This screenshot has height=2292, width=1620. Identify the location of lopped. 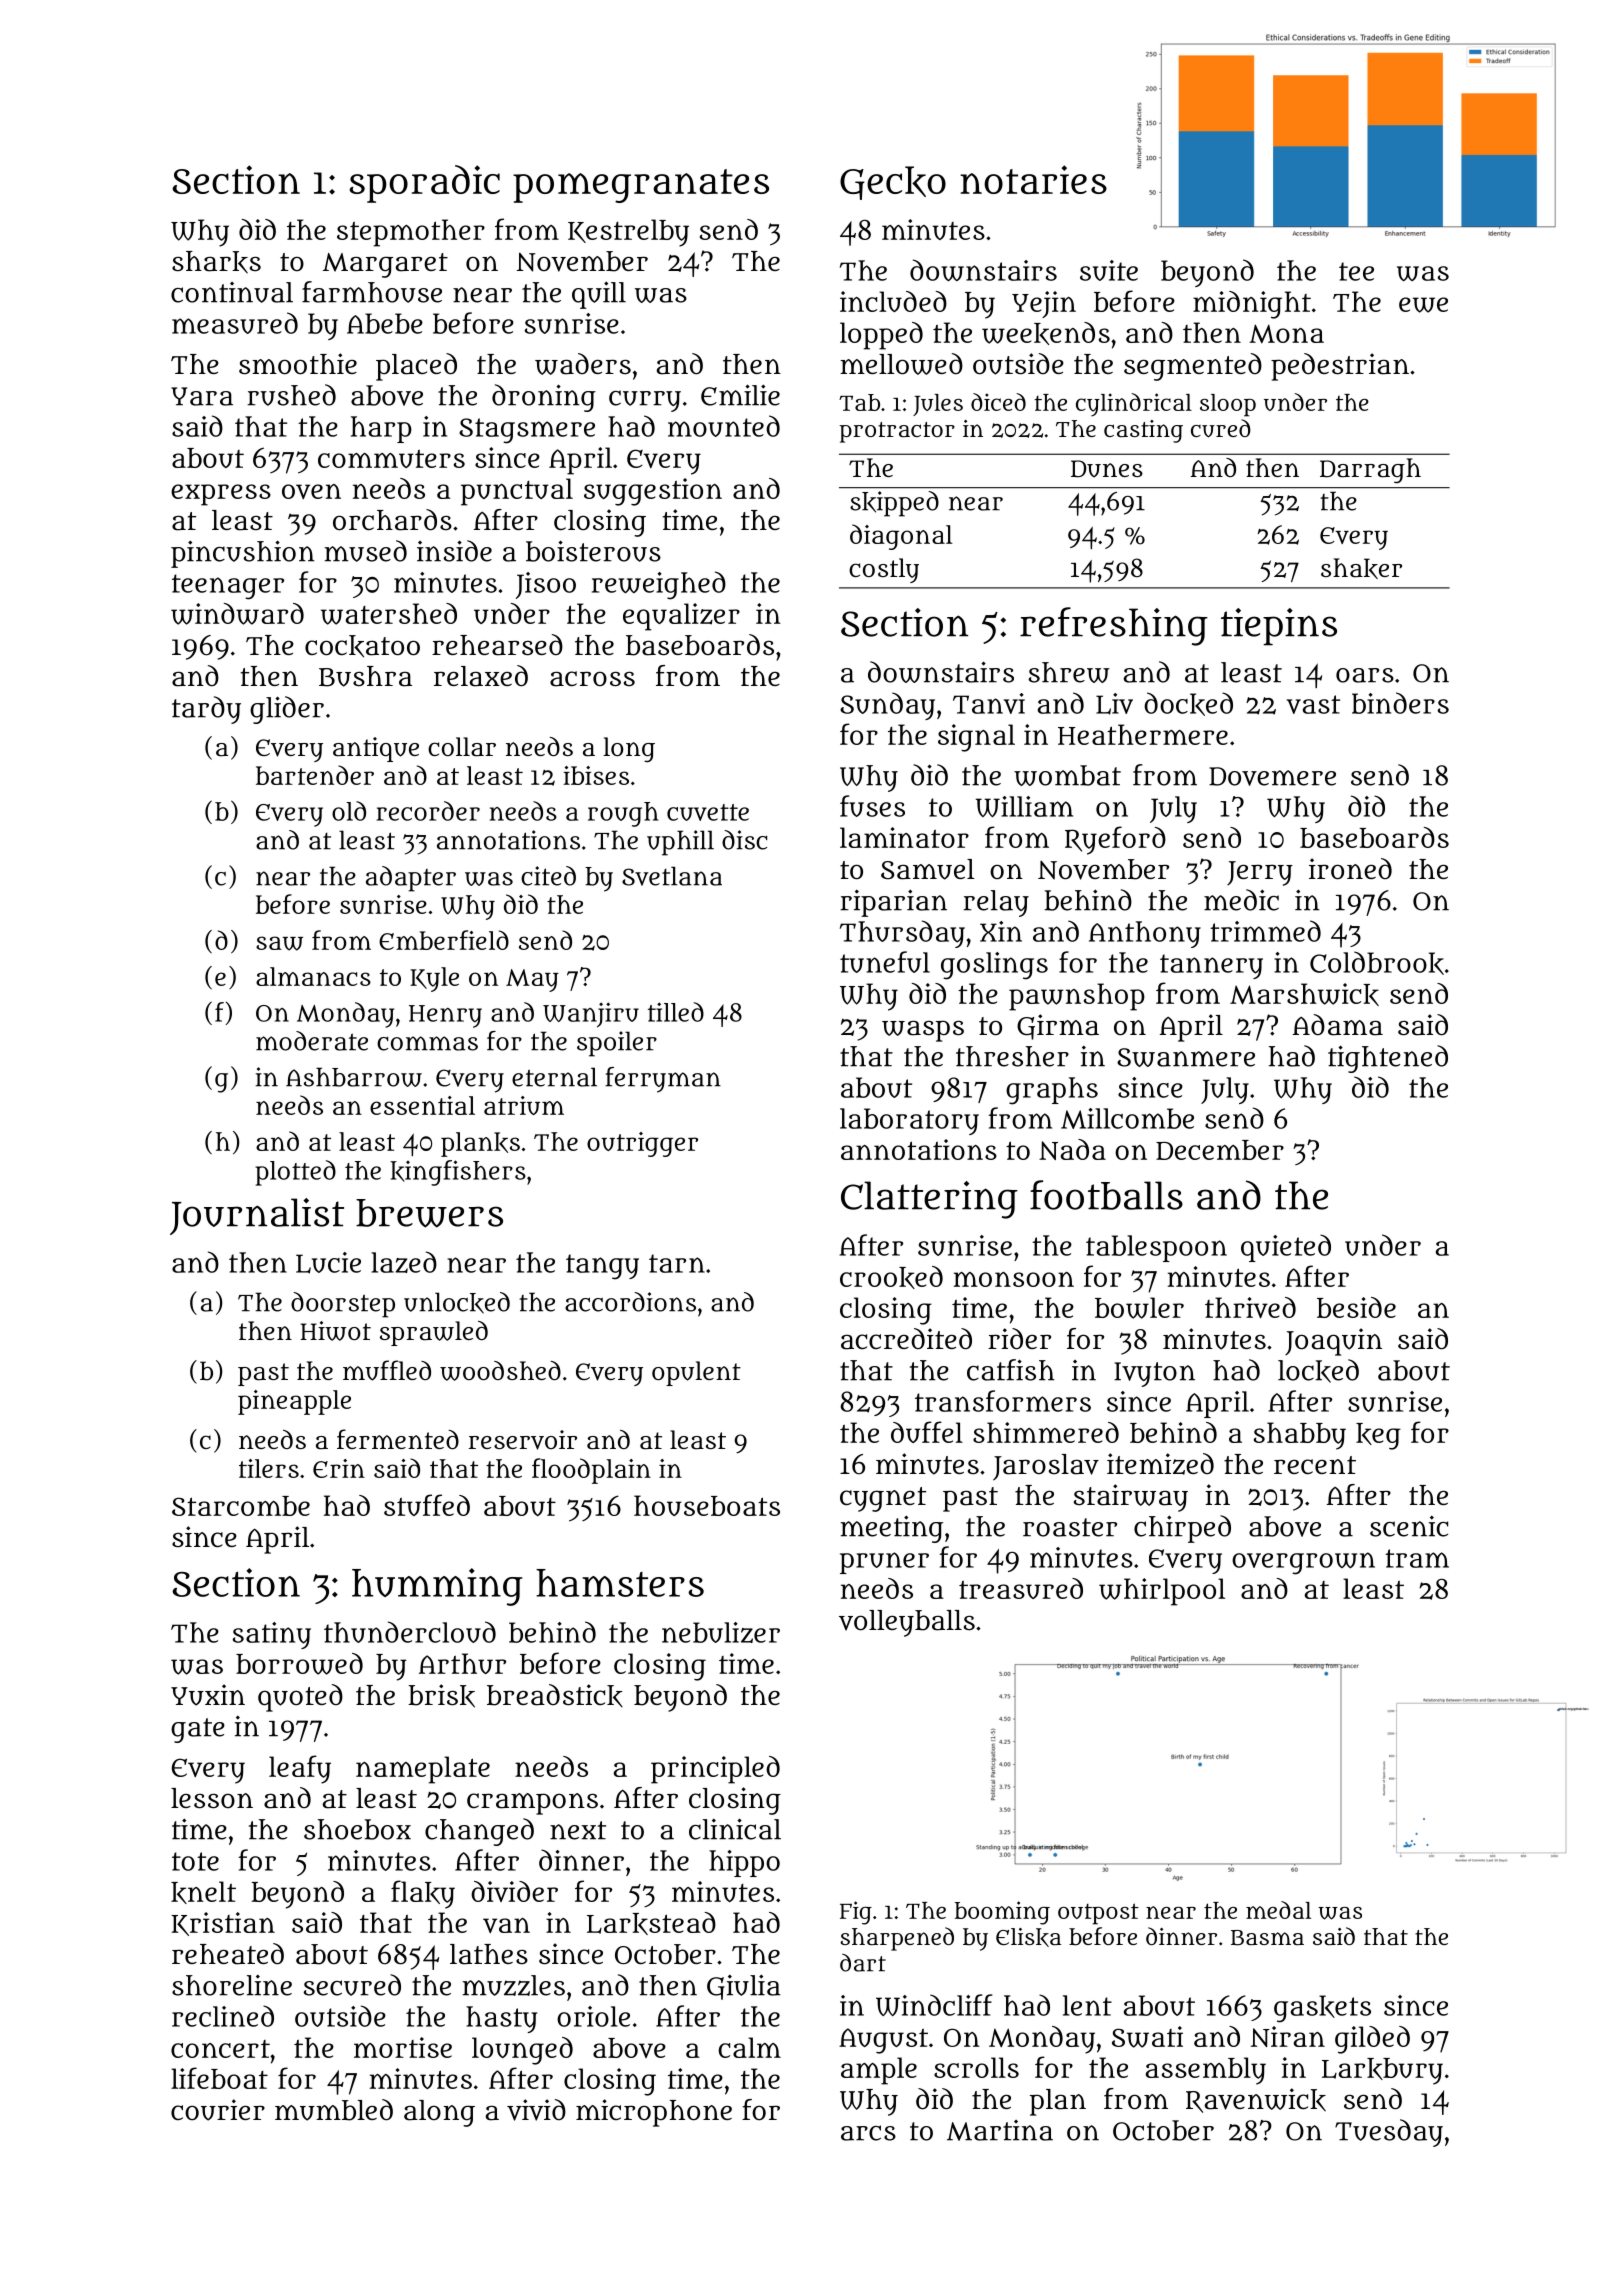
(881, 336).
